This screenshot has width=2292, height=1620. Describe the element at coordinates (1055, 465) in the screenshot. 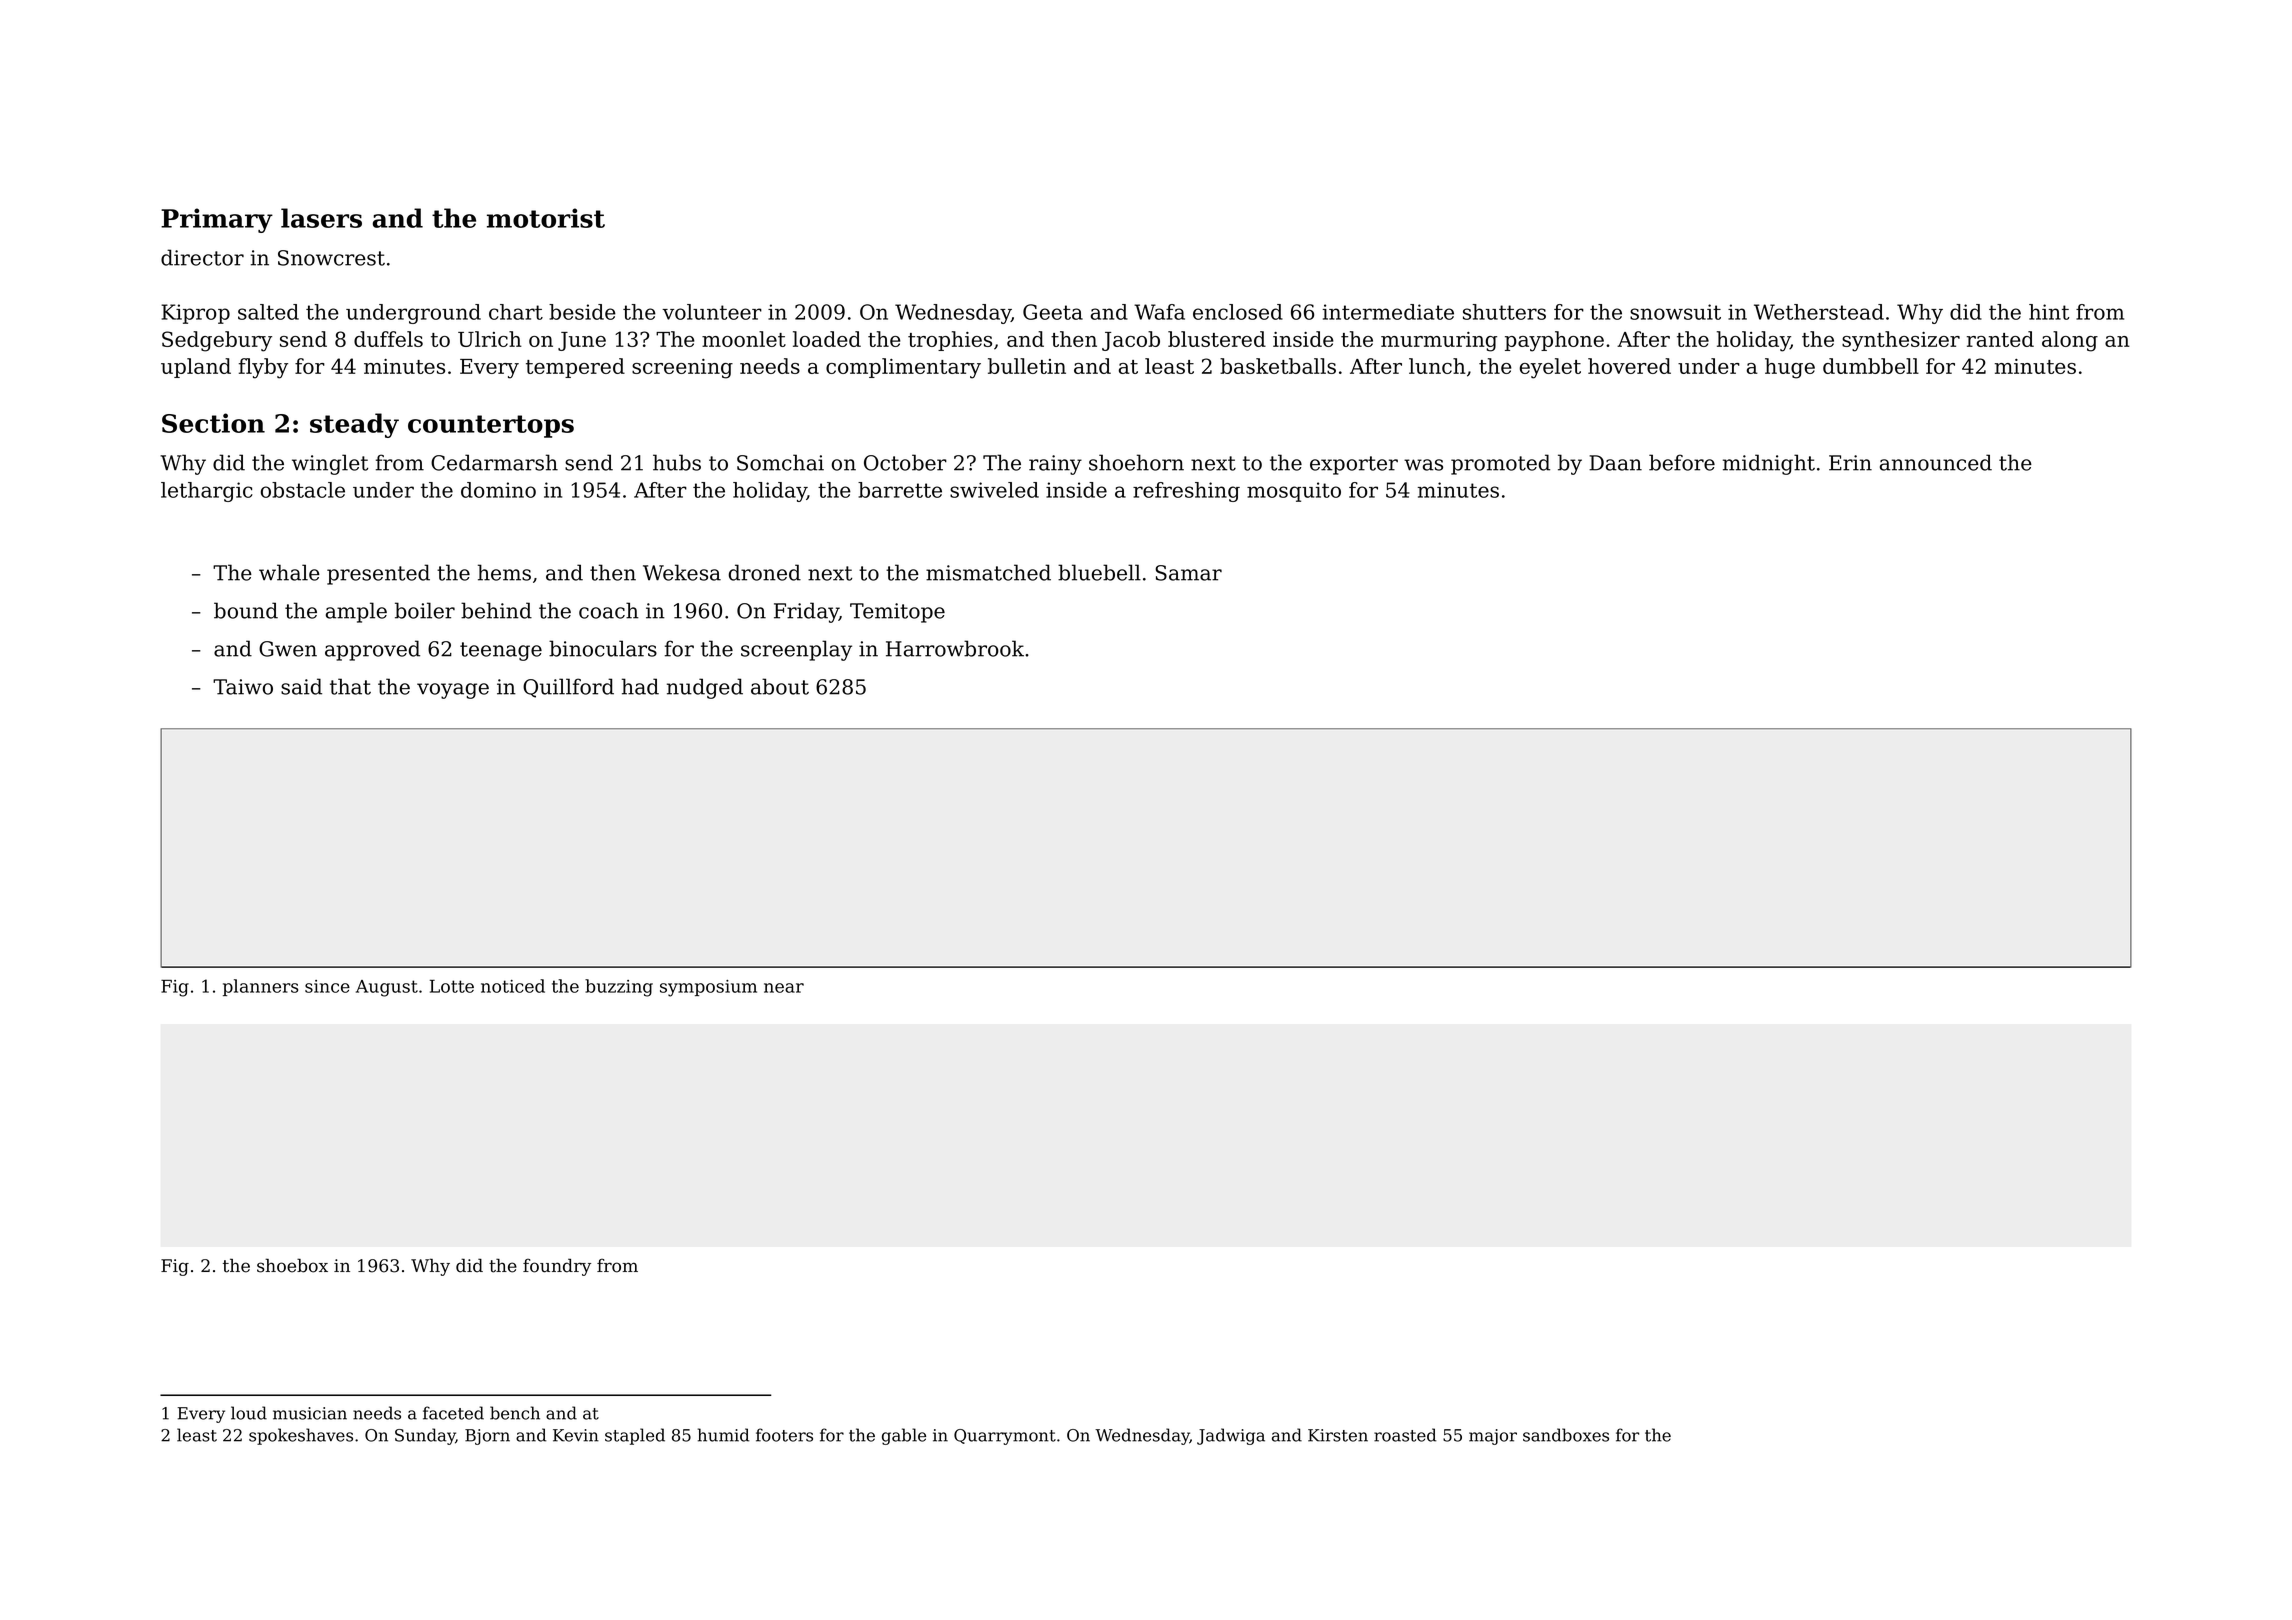

I see `rainy` at that location.
